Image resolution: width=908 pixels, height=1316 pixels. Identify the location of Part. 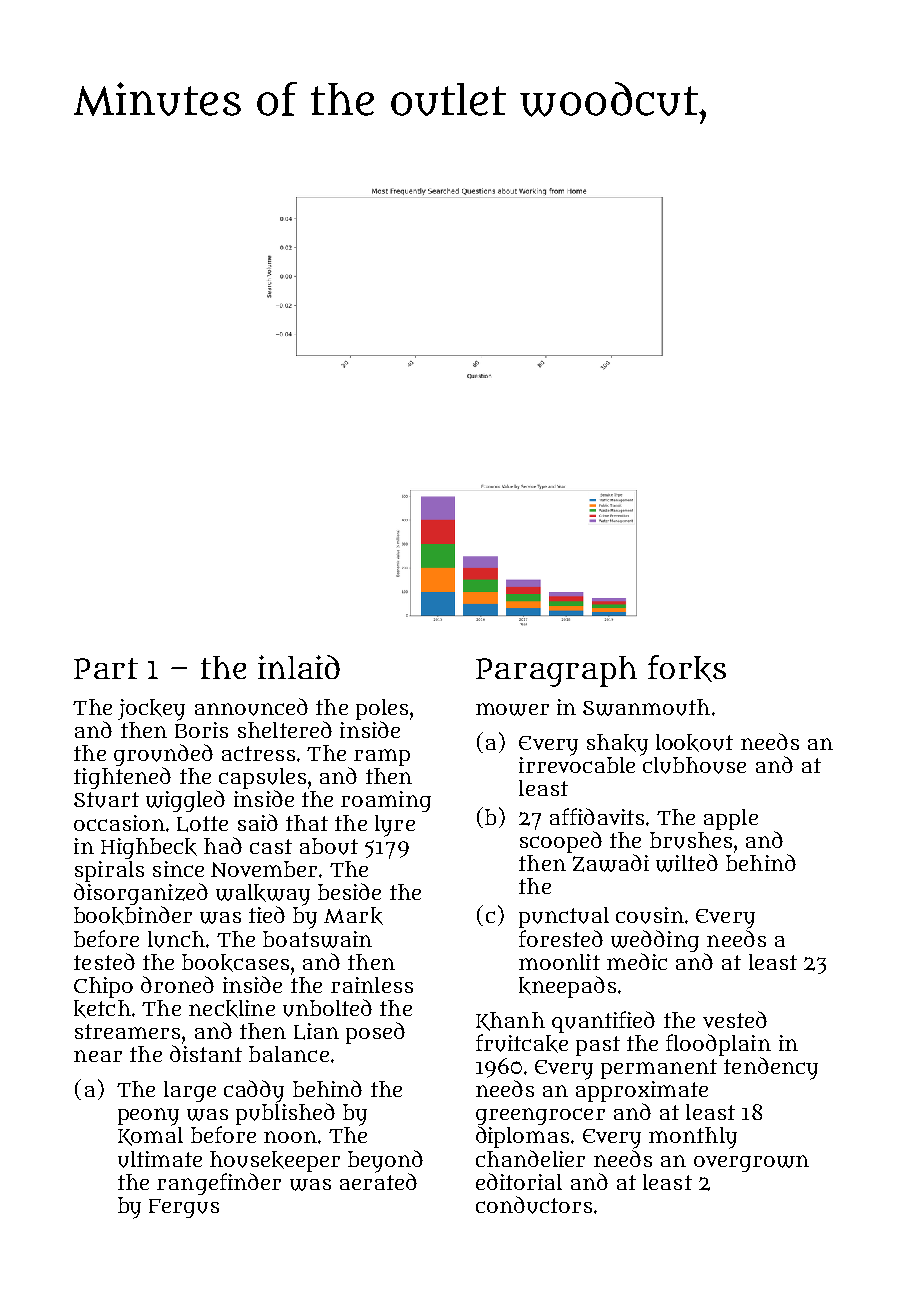
(106, 668).
